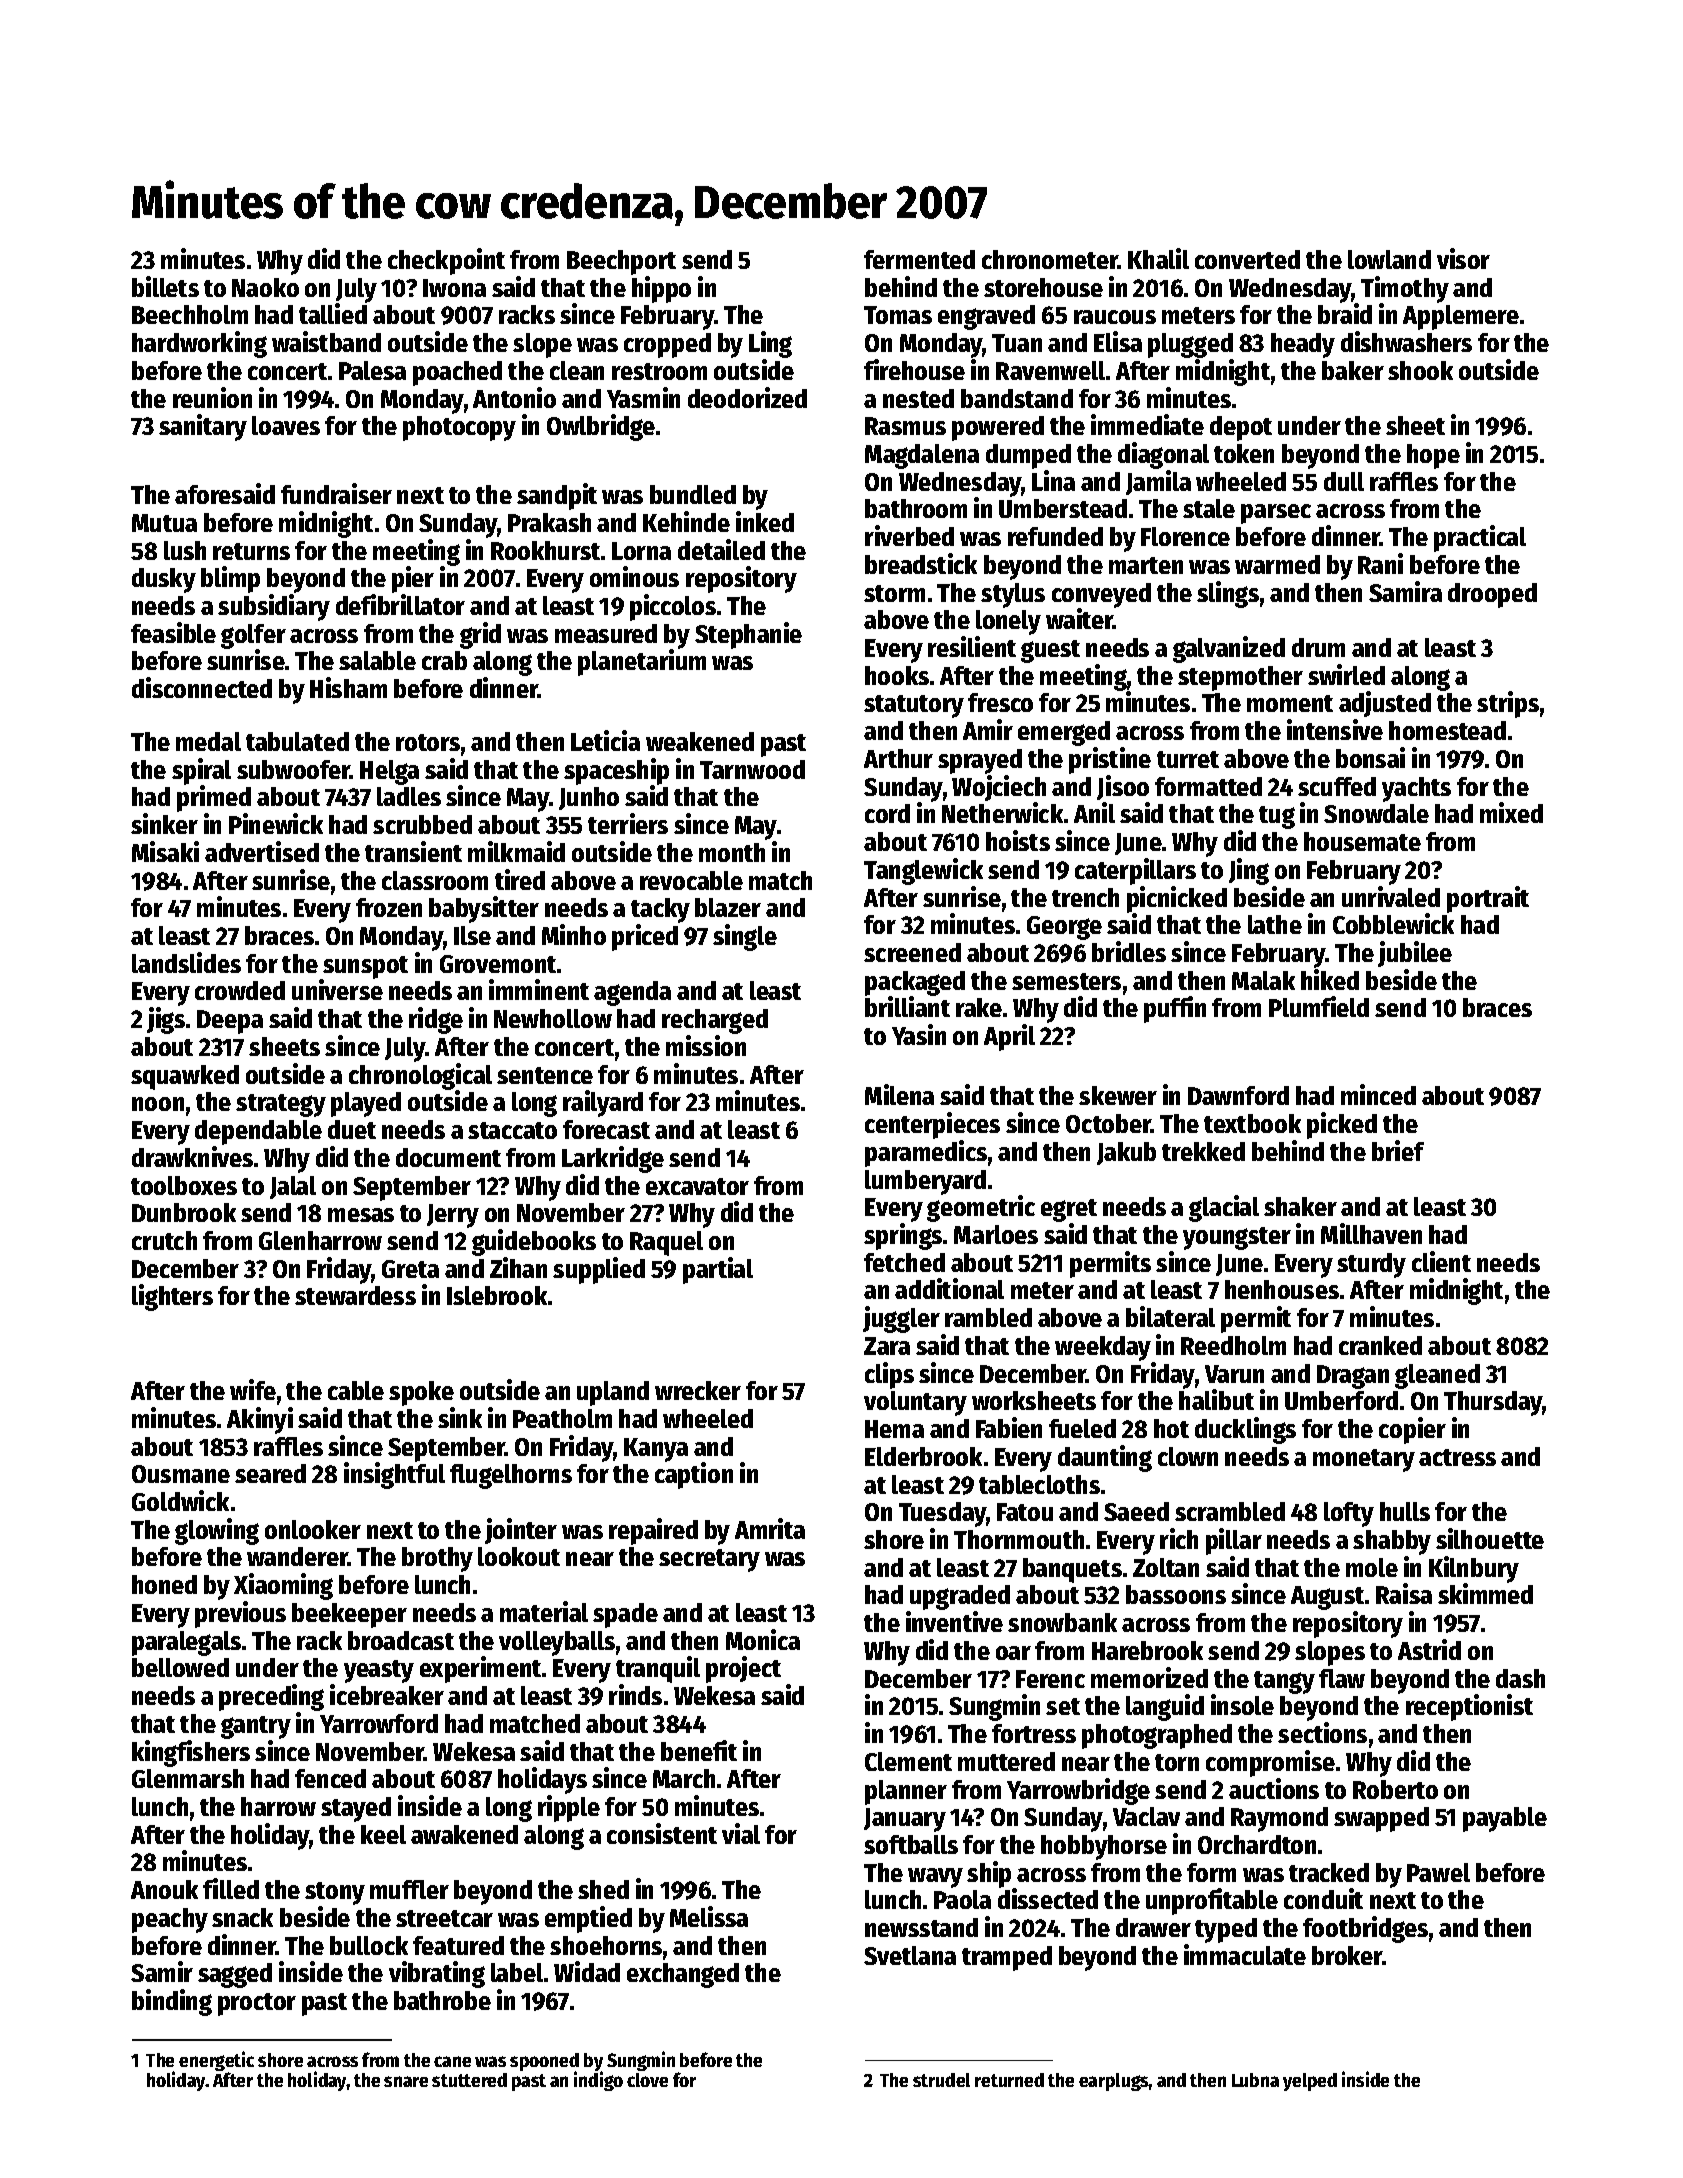 The width and height of the screenshot is (1683, 2178). What do you see at coordinates (185, 1077) in the screenshot?
I see `squawked` at bounding box center [185, 1077].
